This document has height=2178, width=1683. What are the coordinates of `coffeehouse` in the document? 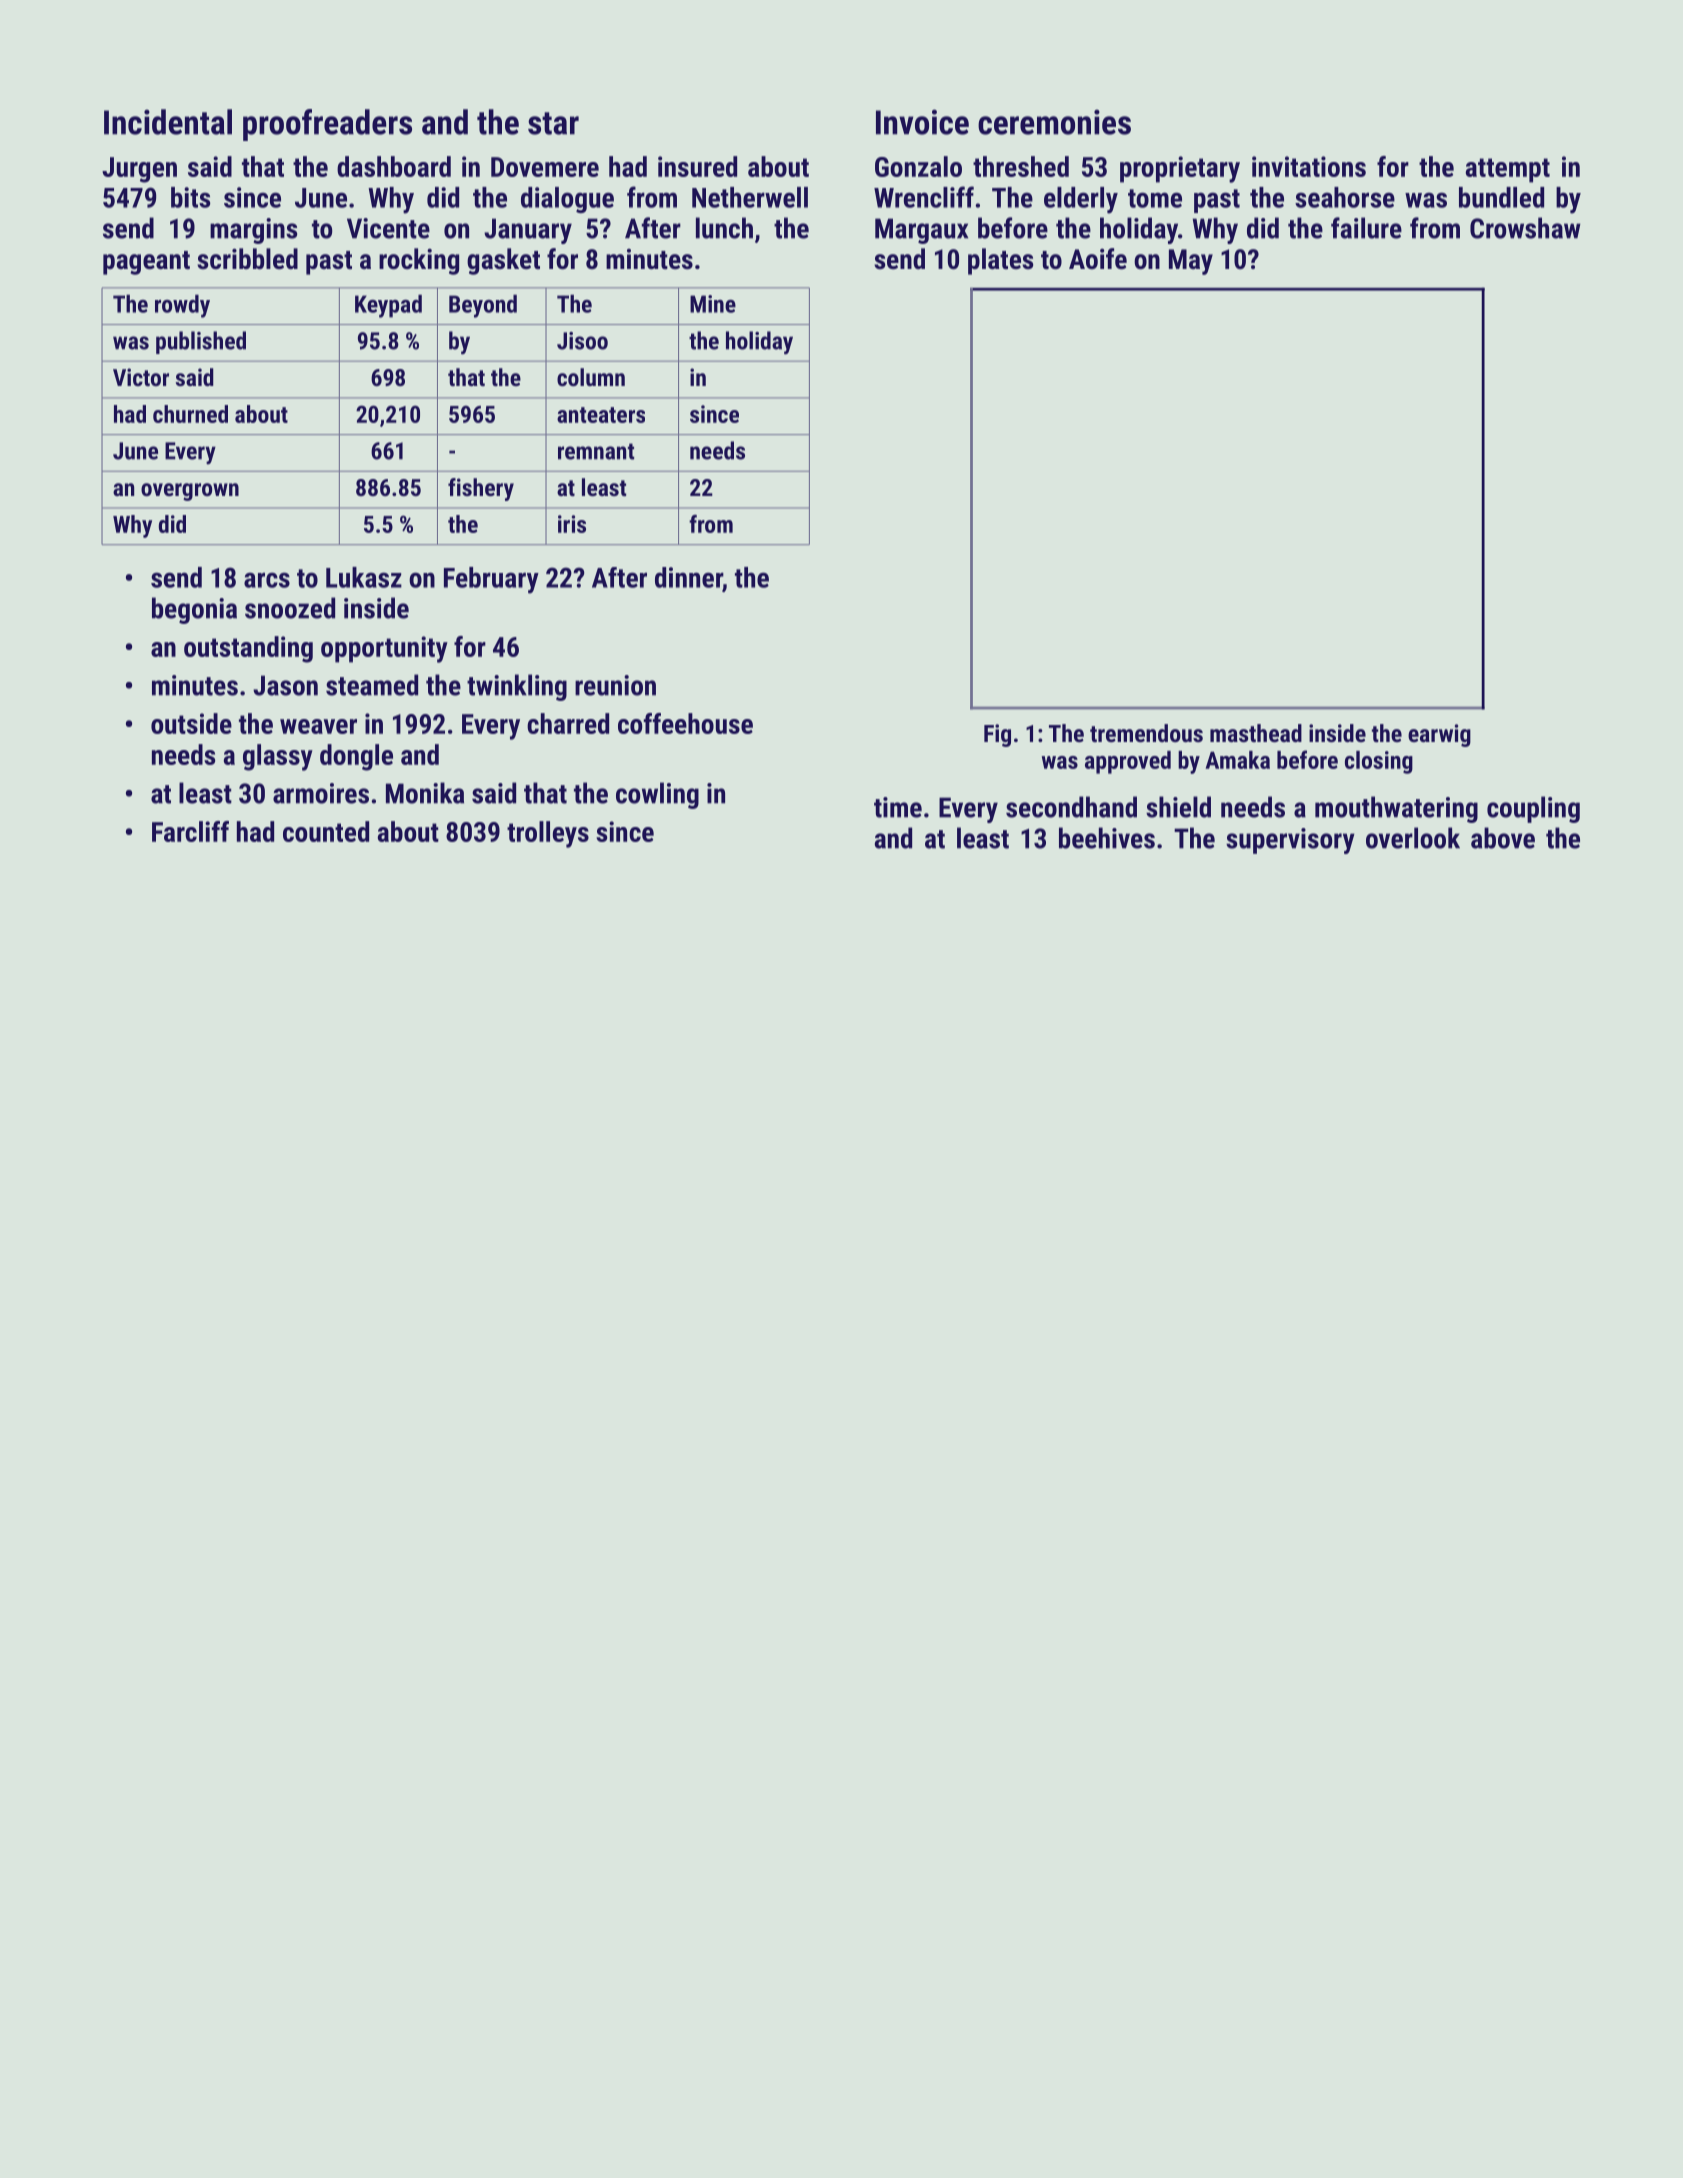 It's located at (685, 723).
